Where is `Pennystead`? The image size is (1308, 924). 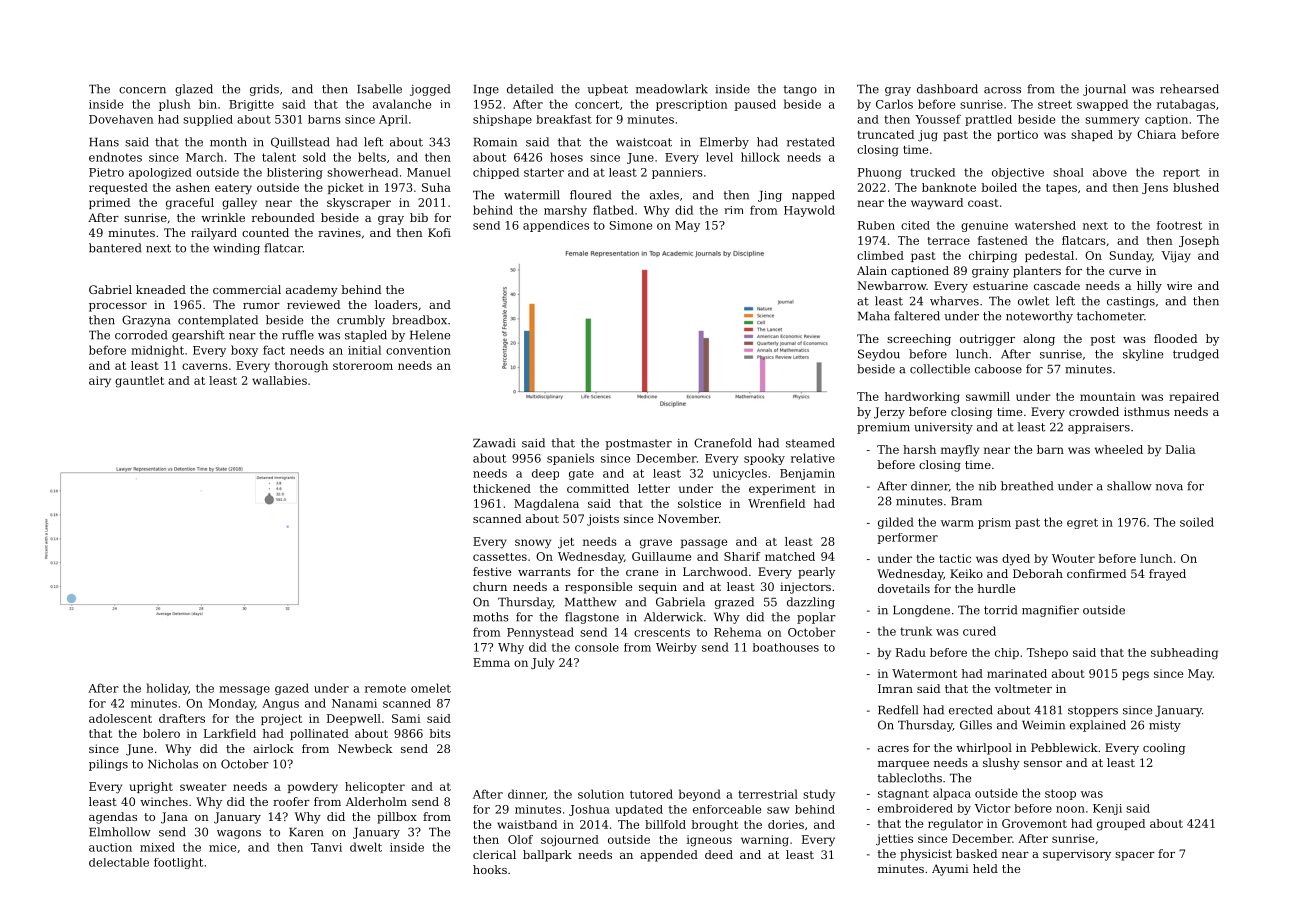
Pennystead is located at coordinates (540, 633).
